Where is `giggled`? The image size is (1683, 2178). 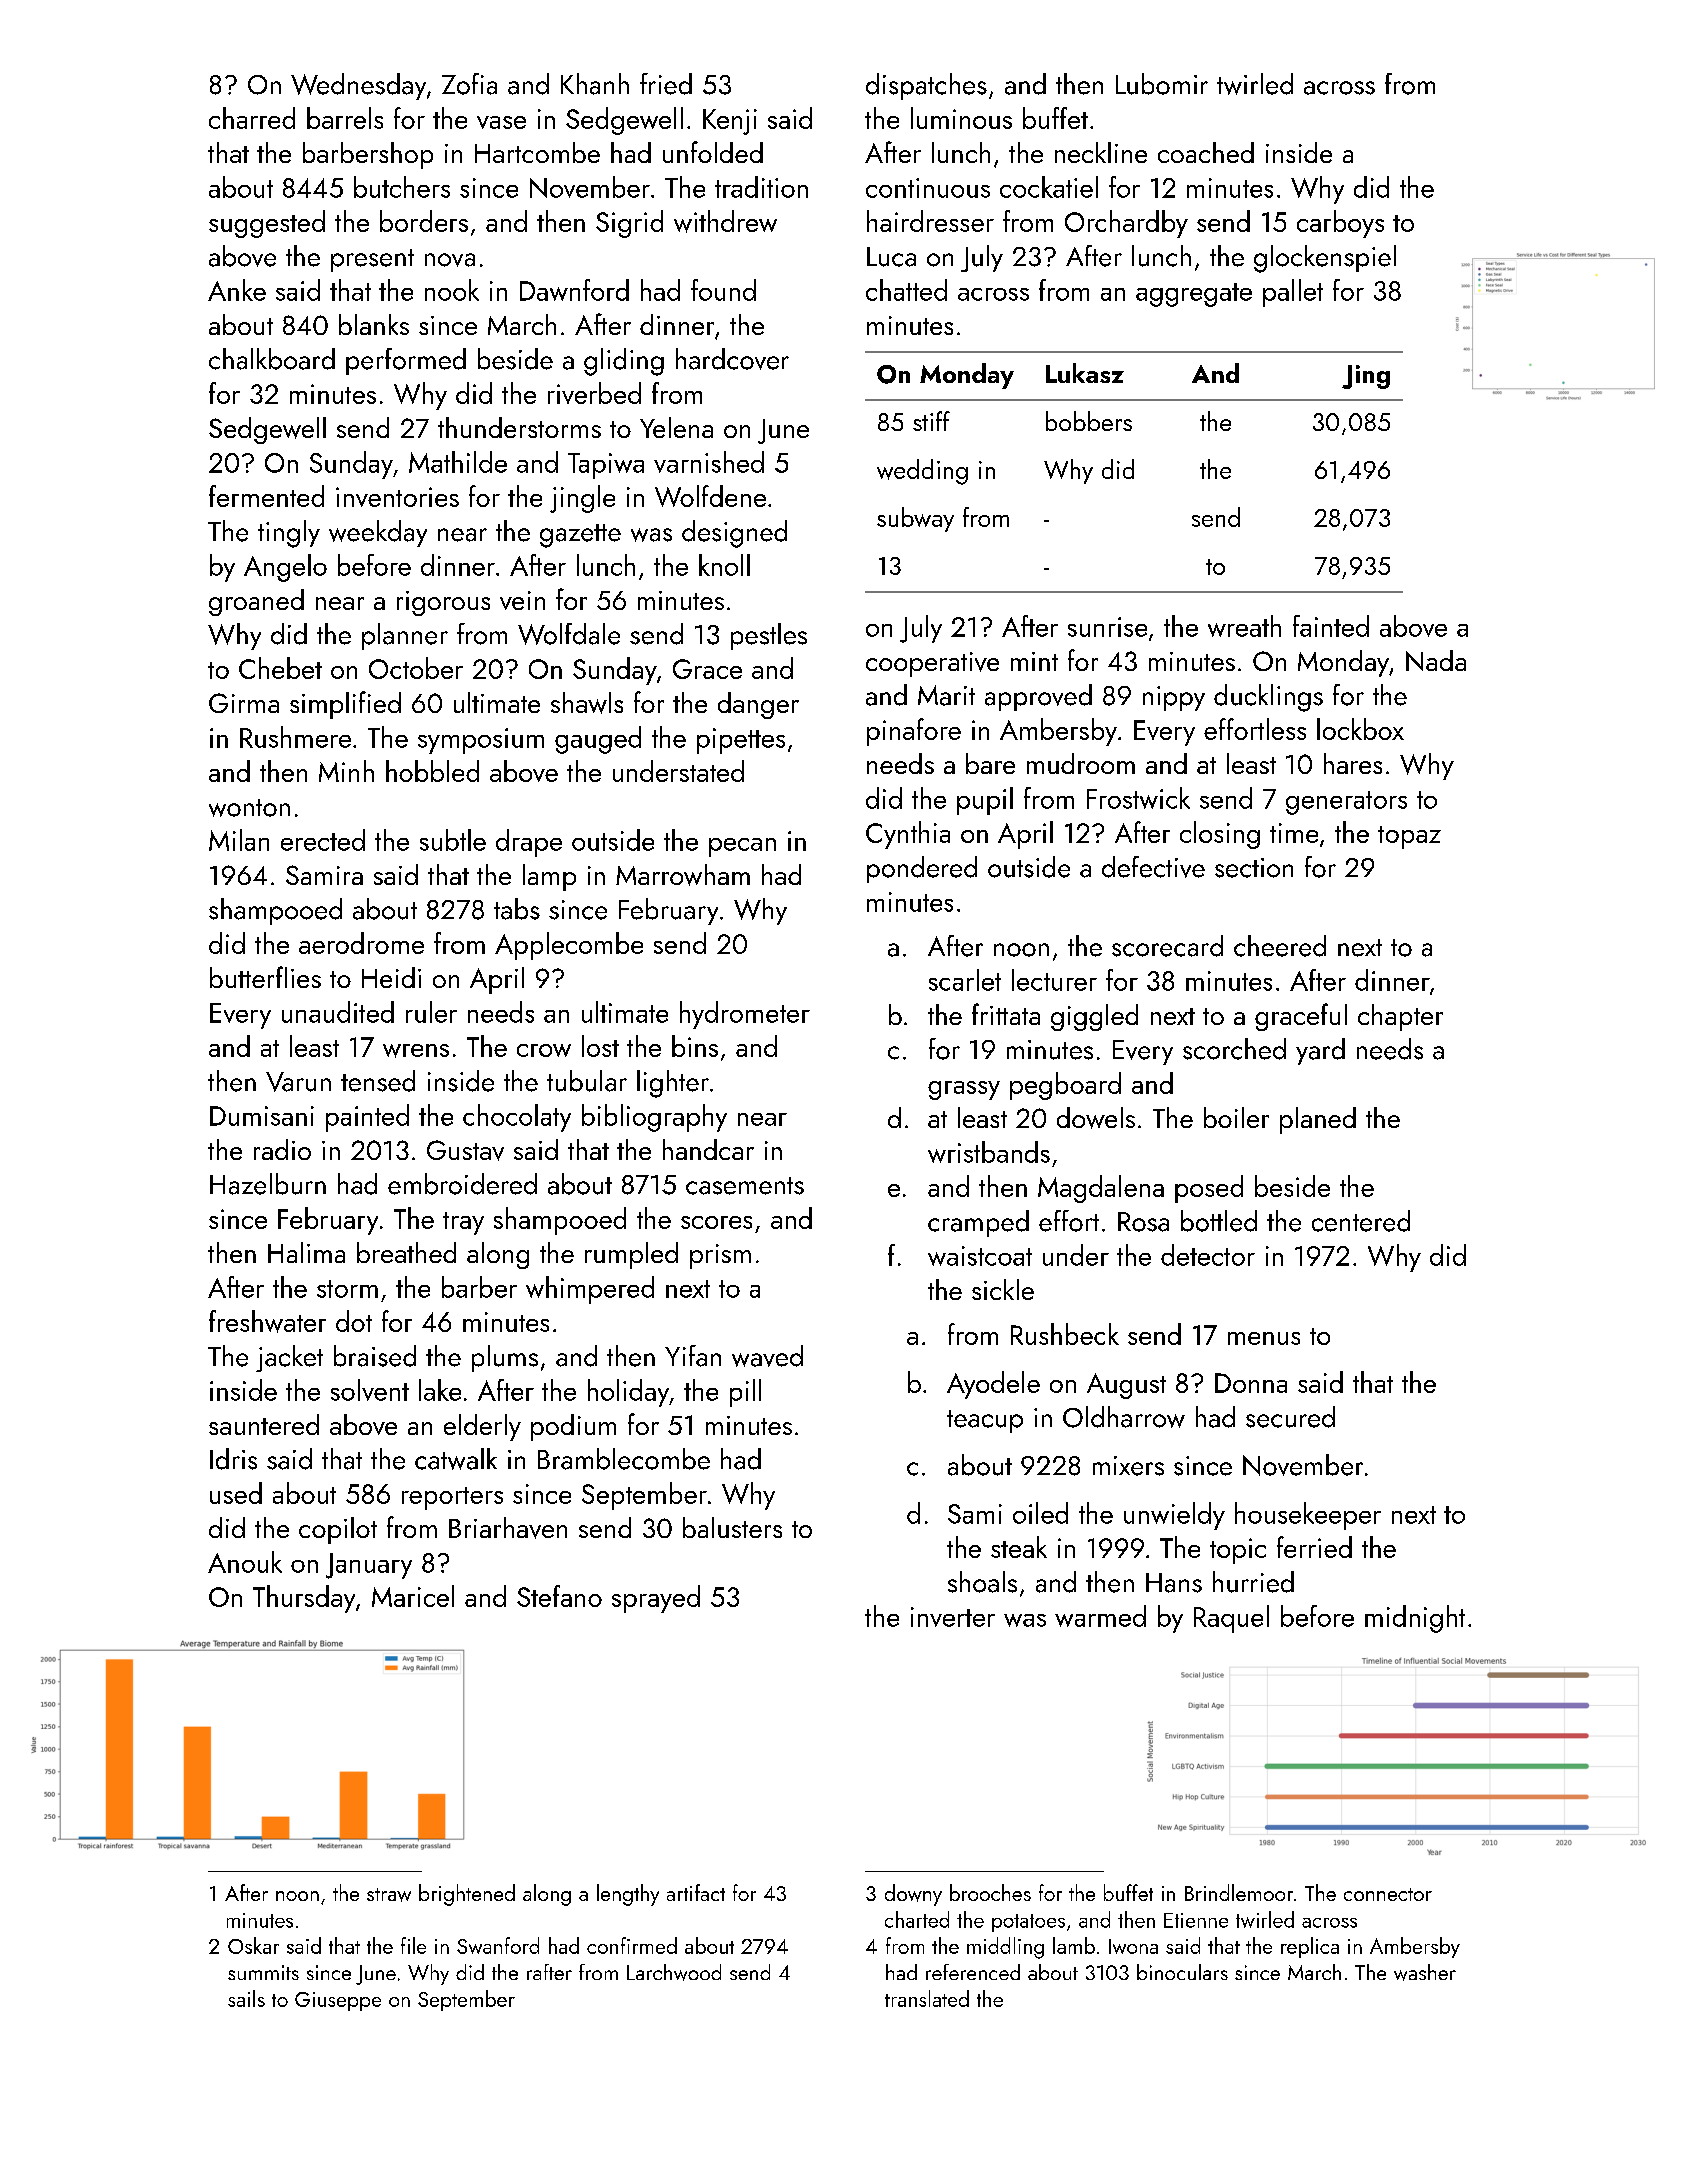 giggled is located at coordinates (1094, 1017).
